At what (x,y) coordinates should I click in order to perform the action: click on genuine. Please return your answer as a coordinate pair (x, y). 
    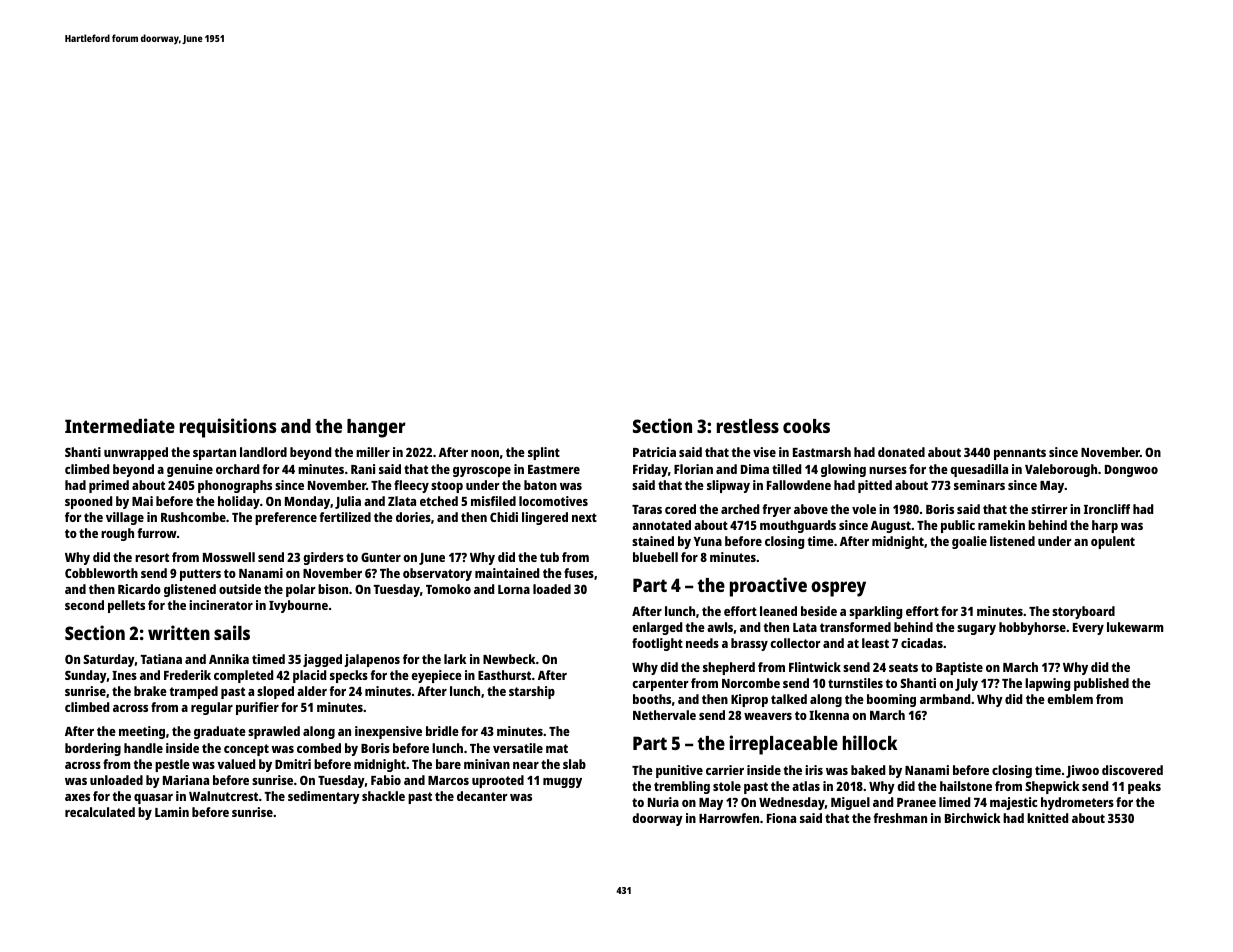
    Looking at the image, I should click on (190, 470).
